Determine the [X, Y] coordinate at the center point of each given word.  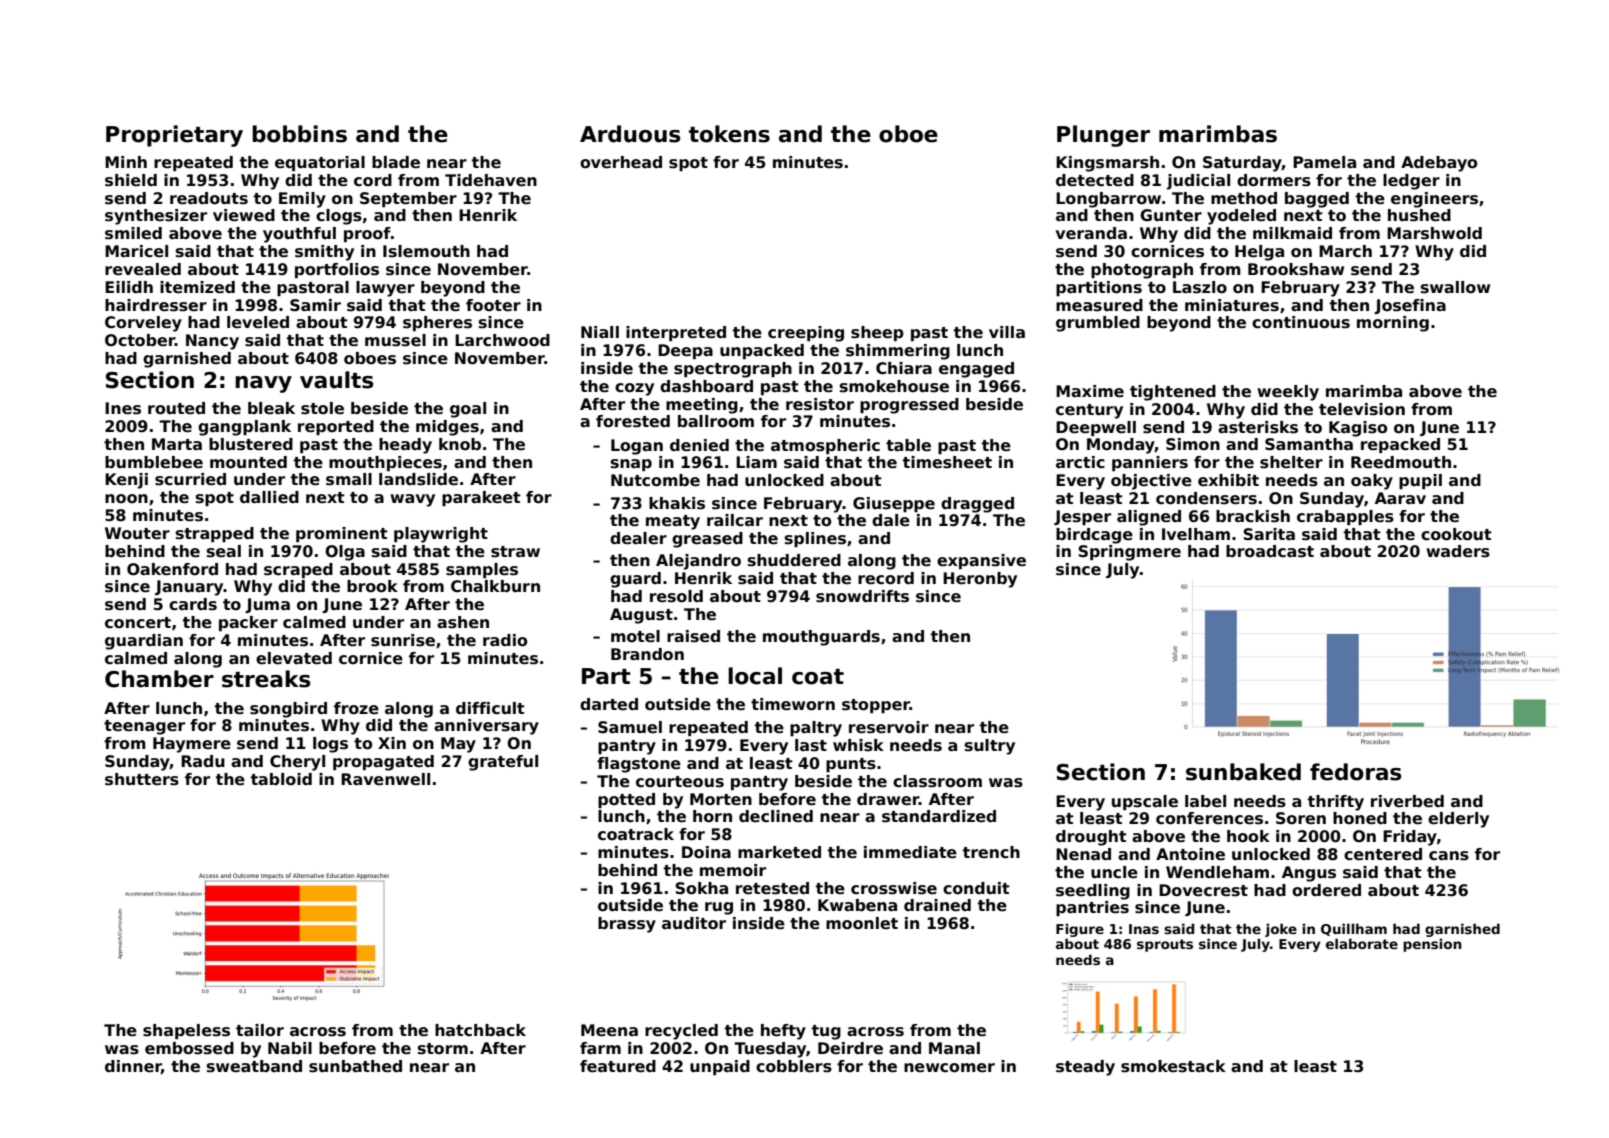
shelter [1291, 462]
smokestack [1173, 1066]
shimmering [898, 352]
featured [618, 1066]
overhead [621, 162]
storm [443, 1049]
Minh [126, 162]
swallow [1455, 287]
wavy [412, 500]
